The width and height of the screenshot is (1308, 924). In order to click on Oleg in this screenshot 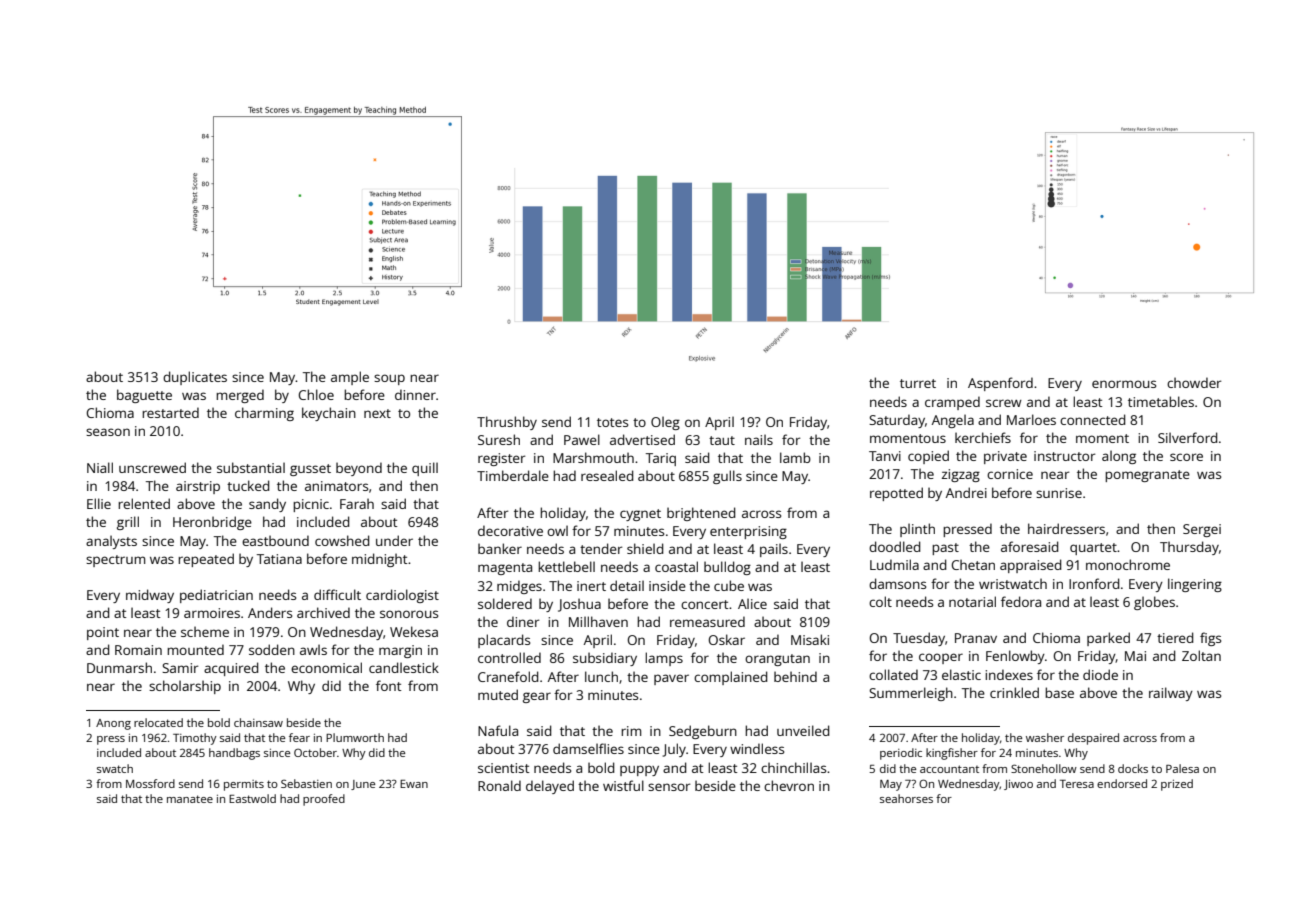, I will do `click(665, 423)`.
